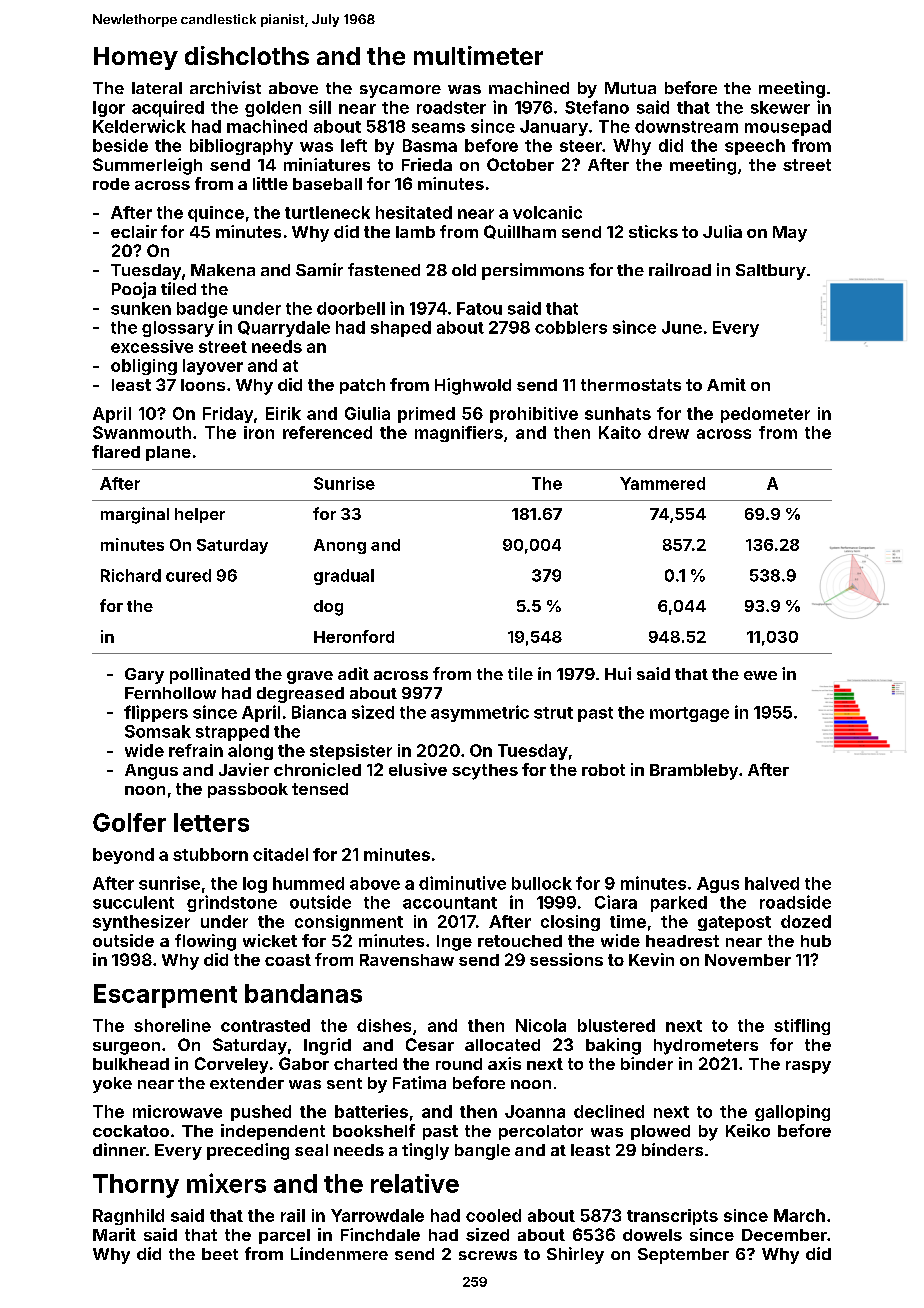  What do you see at coordinates (354, 636) in the document?
I see `Heronford` at bounding box center [354, 636].
